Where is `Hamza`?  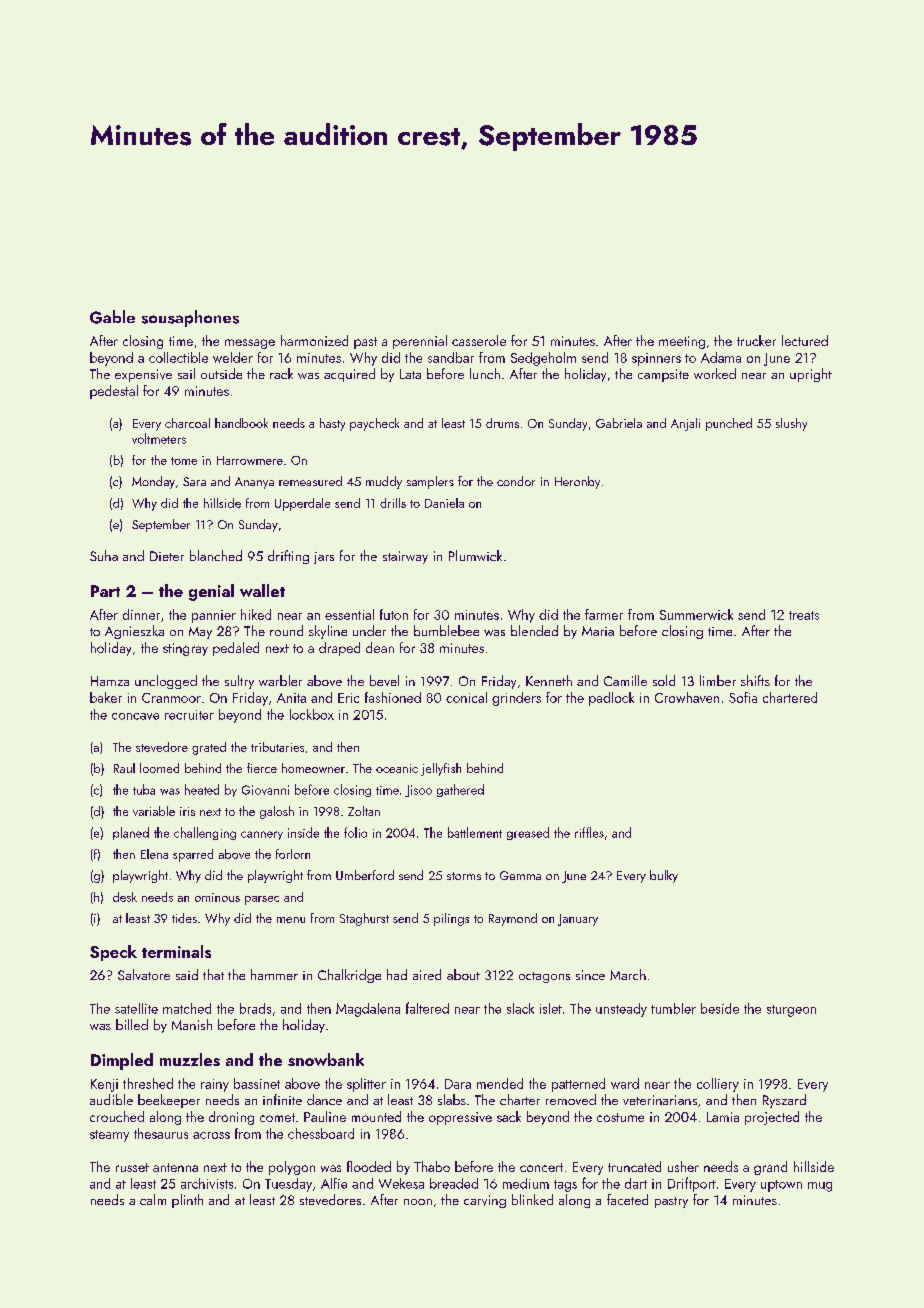
Hamza is located at coordinates (110, 681).
